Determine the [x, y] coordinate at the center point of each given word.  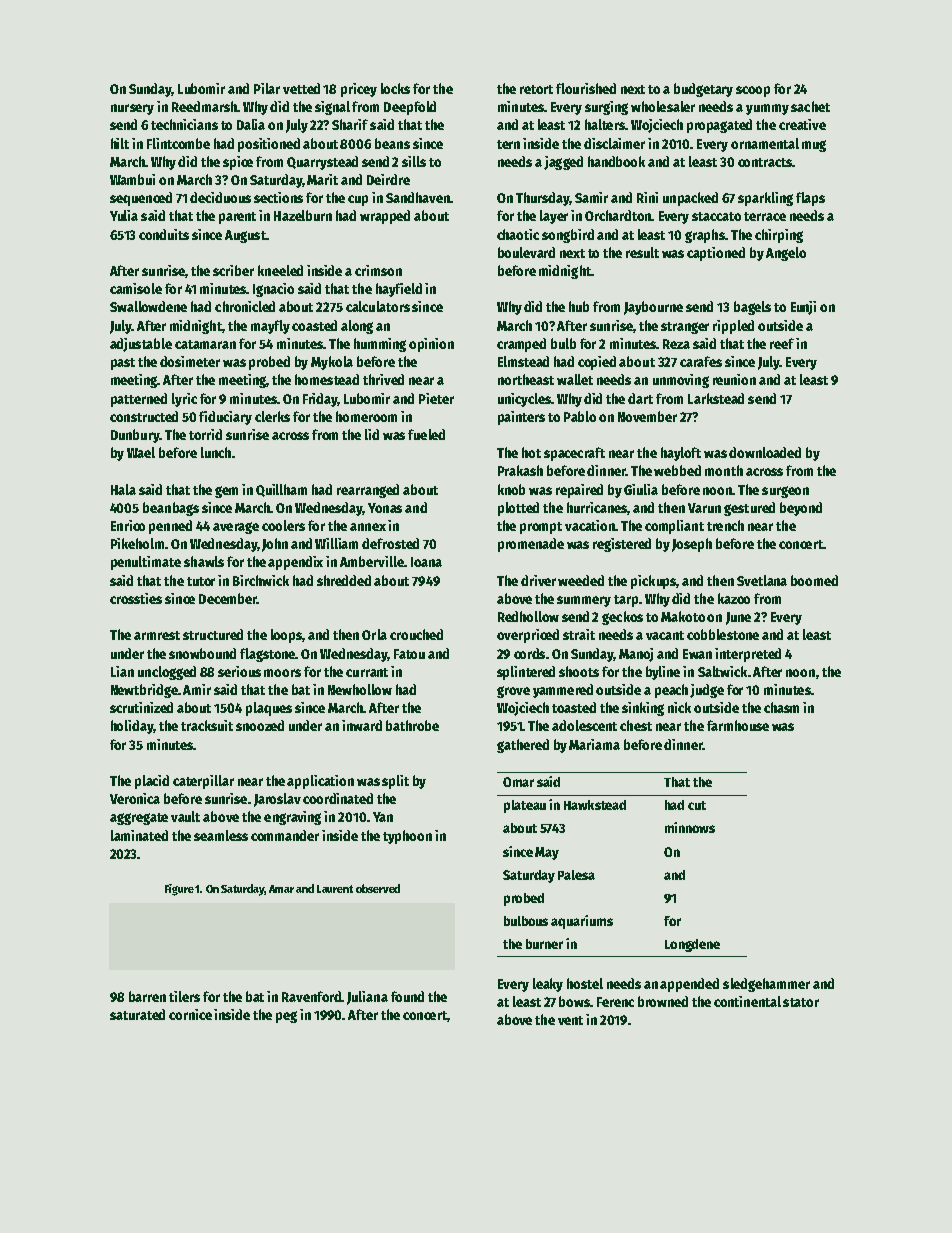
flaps [810, 199]
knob [511, 489]
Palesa [576, 875]
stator [801, 1002]
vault [185, 816]
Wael [141, 452]
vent [570, 1020]
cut [697, 805]
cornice [190, 1014]
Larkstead [716, 398]
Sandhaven [418, 197]
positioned [269, 145]
